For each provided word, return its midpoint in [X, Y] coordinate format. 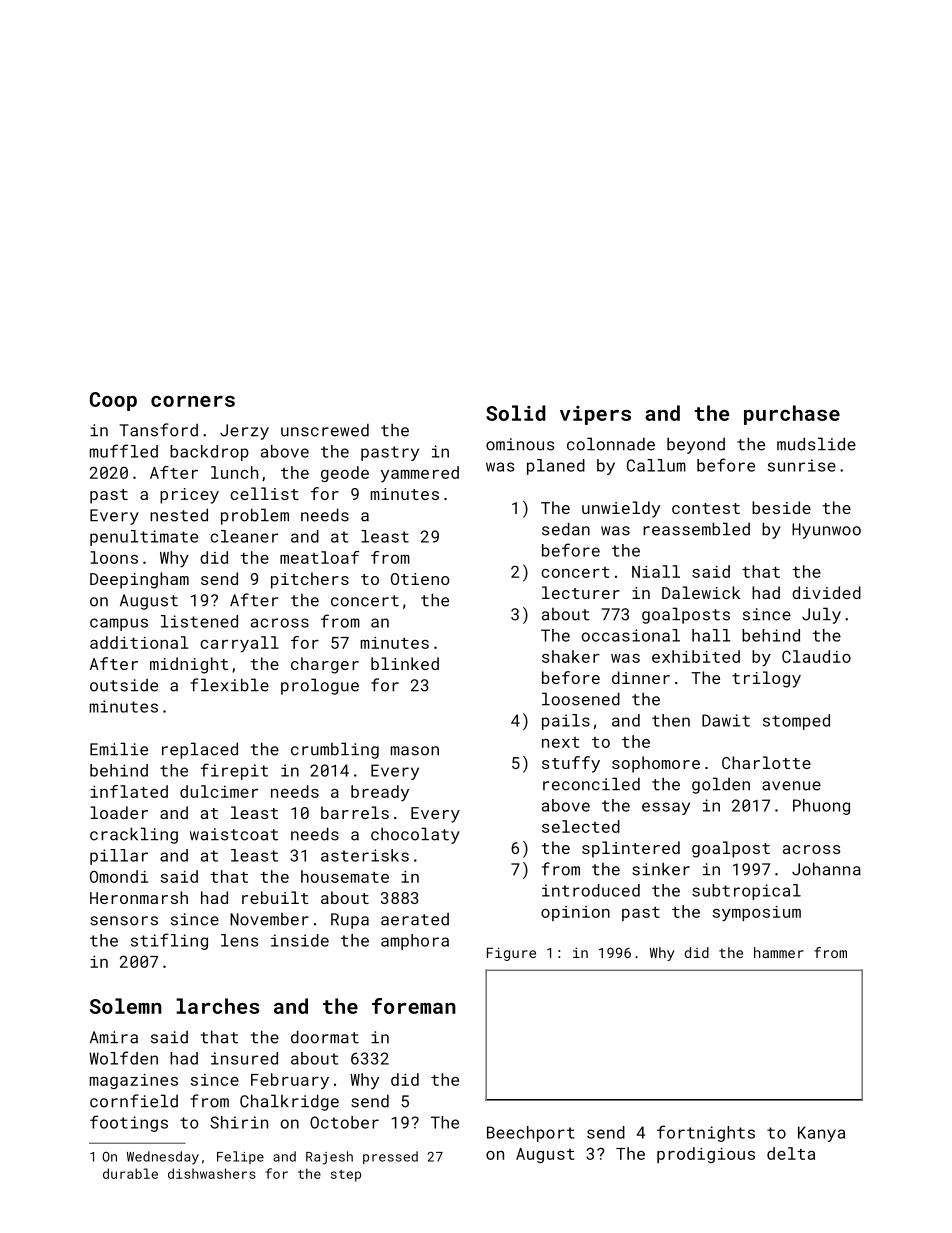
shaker [571, 656]
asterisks [365, 855]
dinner [641, 677]
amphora [415, 942]
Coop [113, 401]
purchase [792, 415]
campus [119, 624]
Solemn [126, 1006]
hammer [779, 952]
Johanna [826, 869]
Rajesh [329, 1158]
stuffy [571, 764]
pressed [390, 1157]
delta [791, 1153]
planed [556, 467]
